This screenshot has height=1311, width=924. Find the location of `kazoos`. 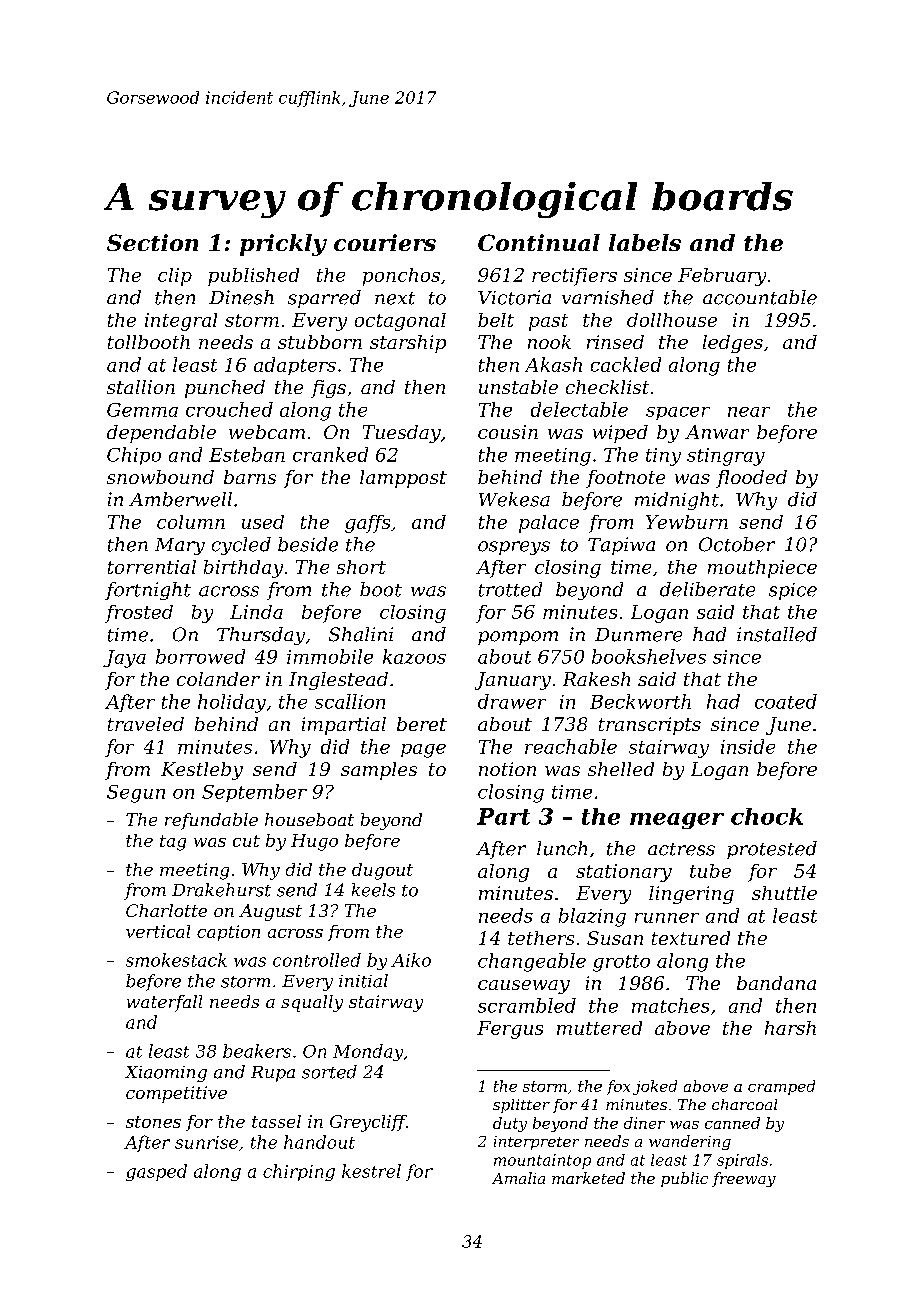

kazoos is located at coordinates (414, 656).
